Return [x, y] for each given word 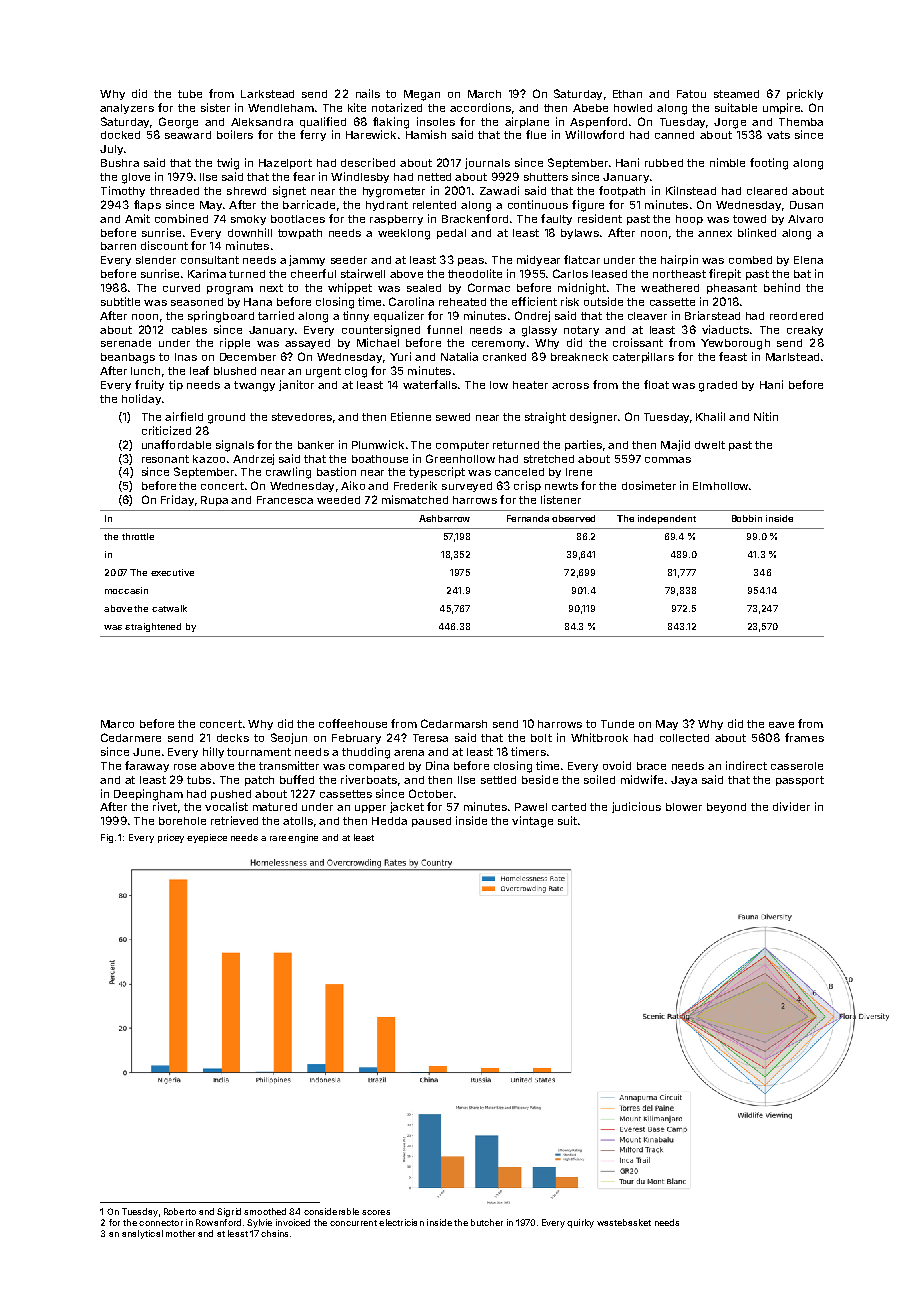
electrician [401, 1222]
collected [684, 738]
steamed [736, 94]
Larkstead [267, 94]
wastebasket [624, 1222]
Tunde [617, 724]
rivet [165, 806]
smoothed [265, 1211]
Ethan [627, 94]
